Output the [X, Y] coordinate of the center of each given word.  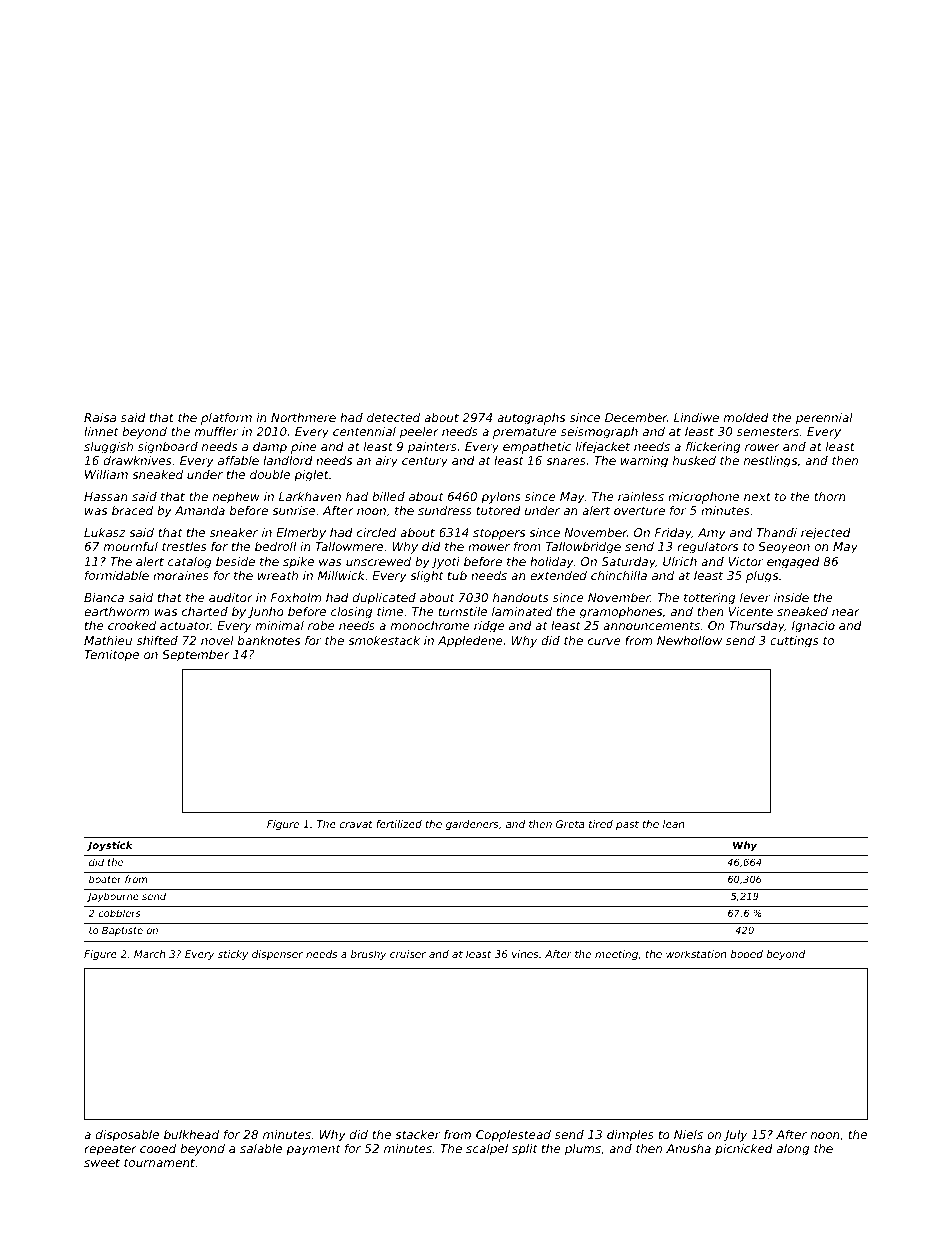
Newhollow [689, 640]
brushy [369, 955]
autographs [531, 419]
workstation [696, 954]
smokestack [384, 640]
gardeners [472, 825]
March [149, 954]
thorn [830, 496]
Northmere [303, 417]
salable [261, 1148]
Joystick [110, 846]
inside [791, 597]
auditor [231, 597]
